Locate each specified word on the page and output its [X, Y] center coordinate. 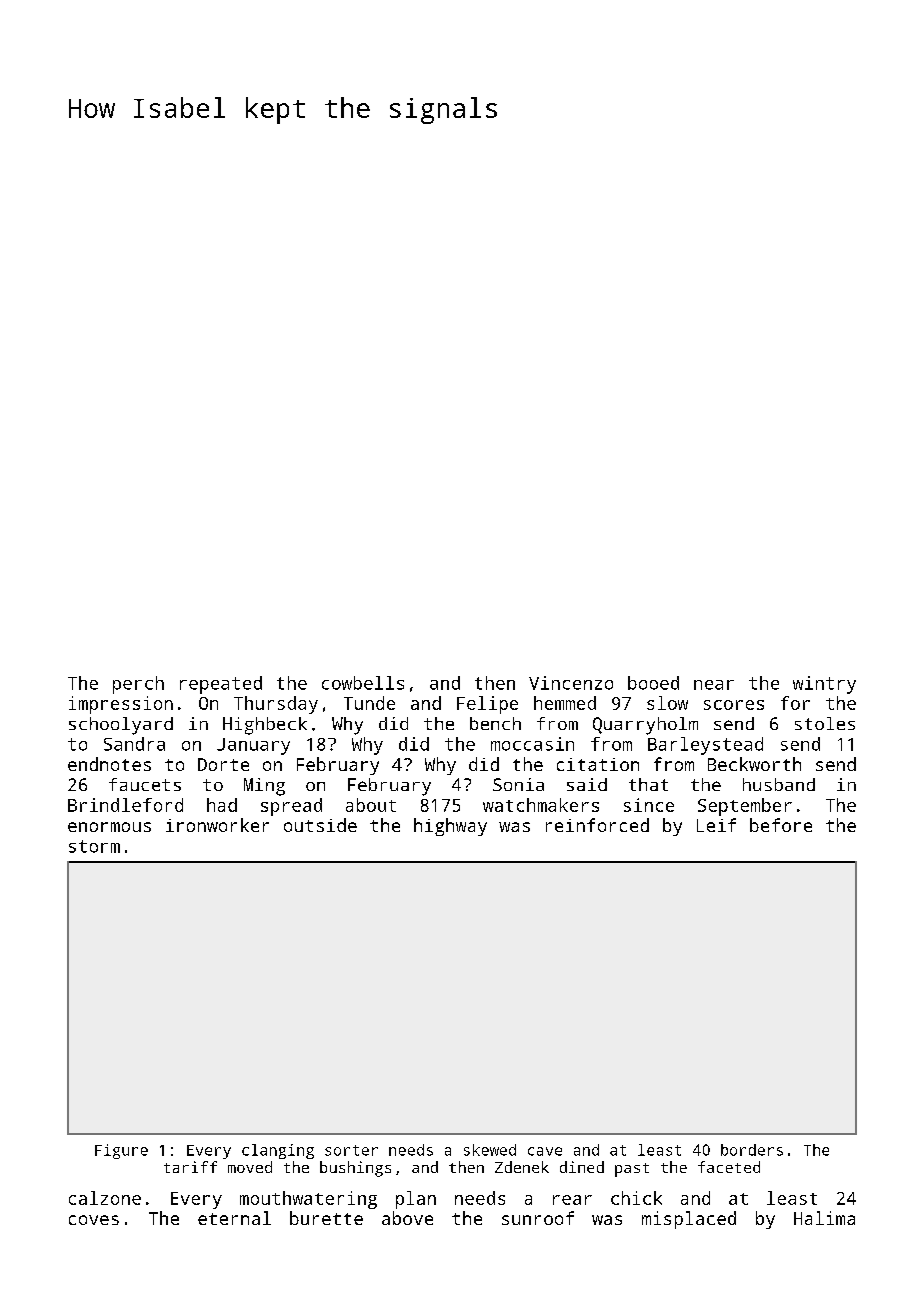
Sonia [518, 784]
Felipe [487, 705]
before [781, 825]
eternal [234, 1218]
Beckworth [754, 764]
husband [779, 784]
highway [450, 827]
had [222, 805]
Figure [121, 1151]
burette [326, 1218]
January [253, 746]
